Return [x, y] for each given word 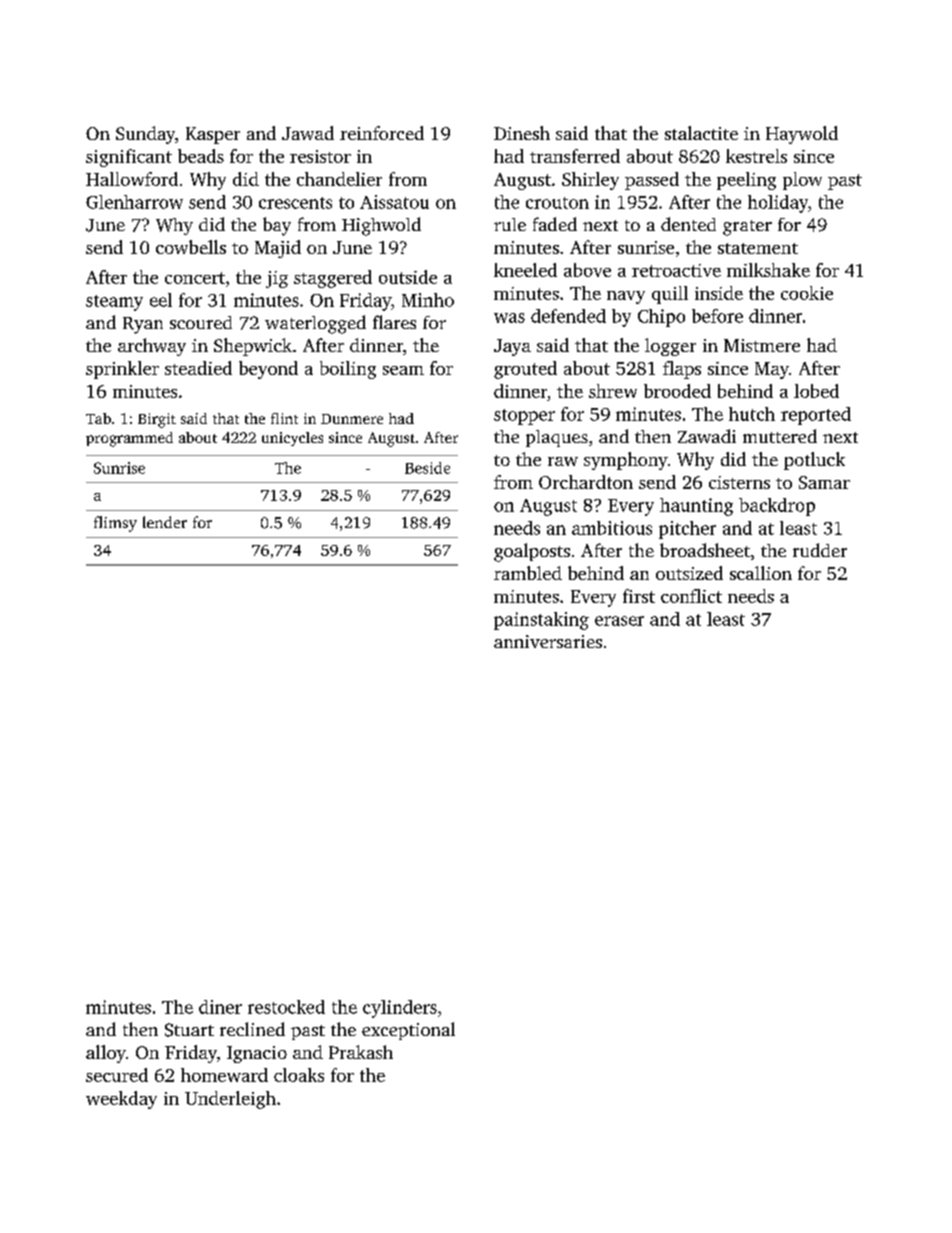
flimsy [115, 524]
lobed [816, 391]
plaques [557, 438]
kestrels [756, 156]
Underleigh [230, 1100]
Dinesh [522, 133]
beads [201, 156]
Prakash [361, 1052]
